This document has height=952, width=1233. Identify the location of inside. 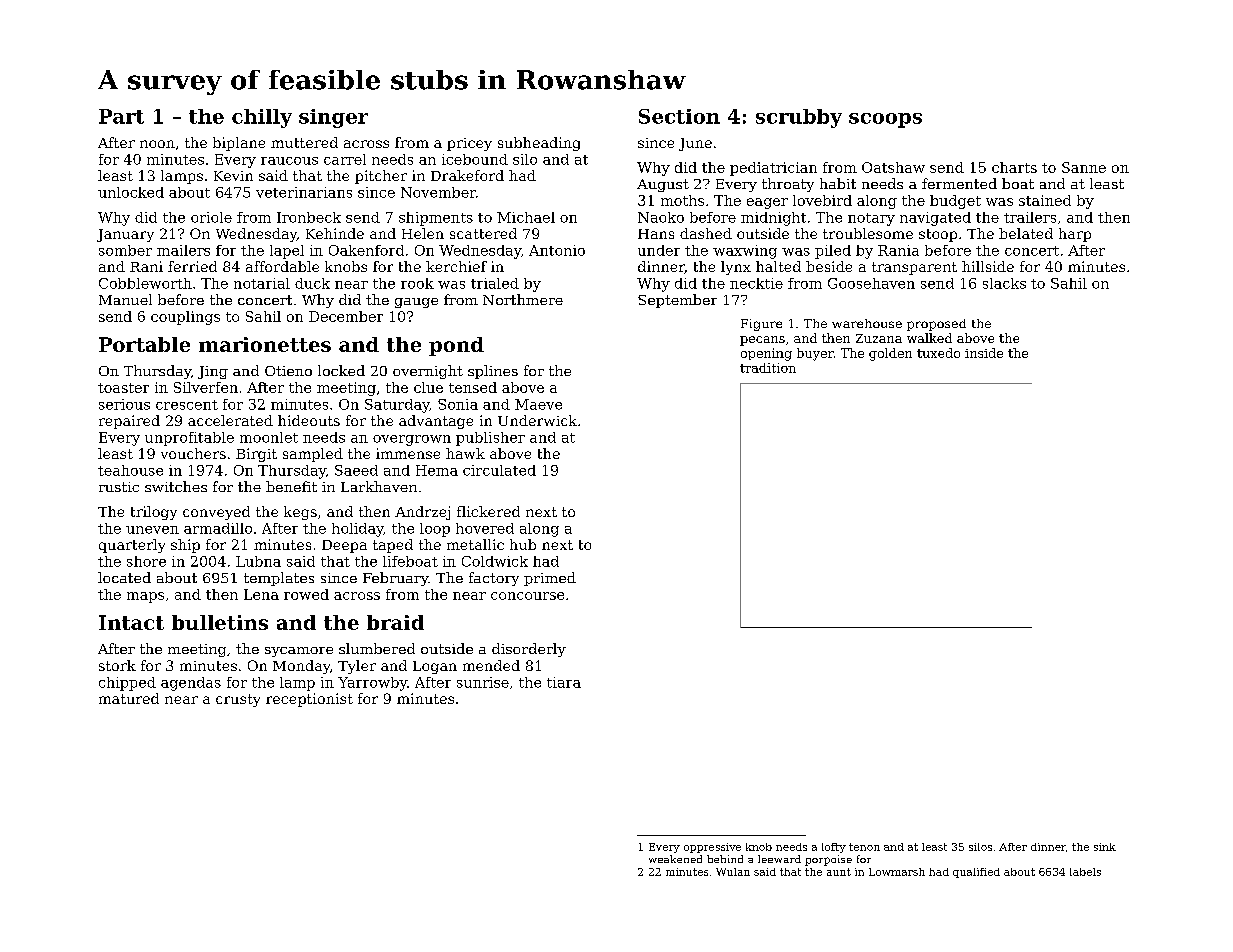
(984, 353).
